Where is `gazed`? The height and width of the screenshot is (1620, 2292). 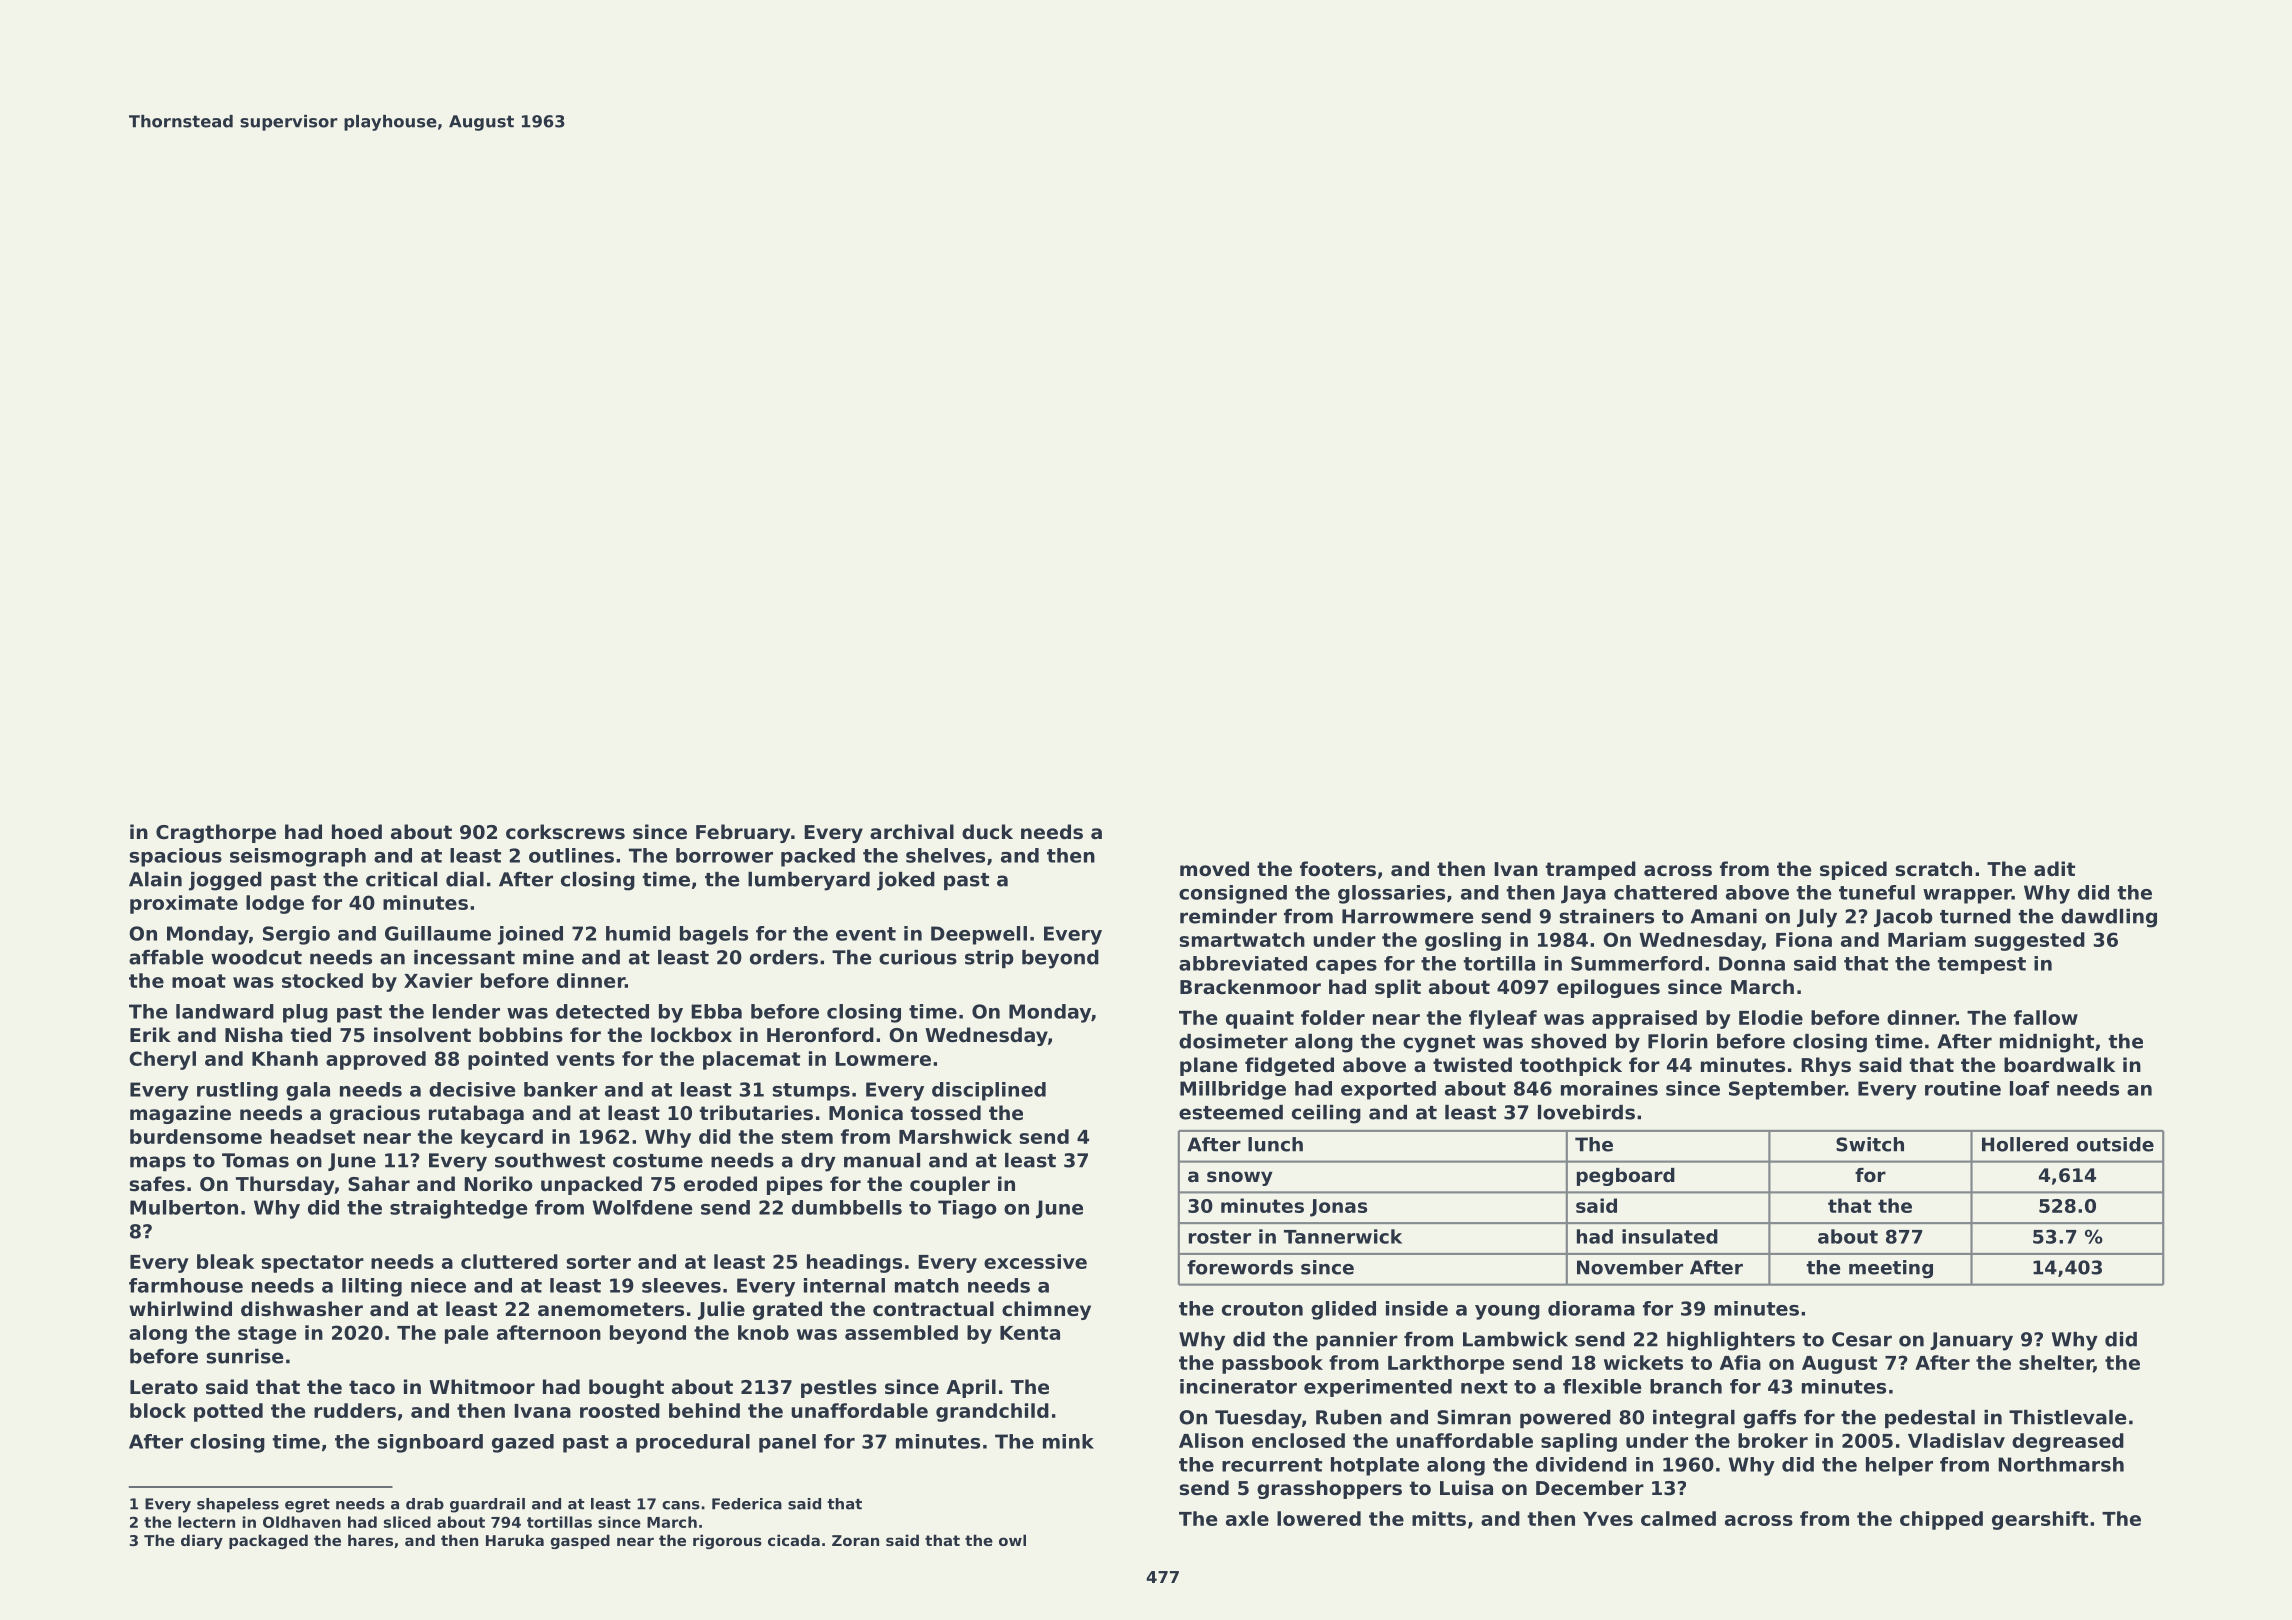 gazed is located at coordinates (523, 1443).
